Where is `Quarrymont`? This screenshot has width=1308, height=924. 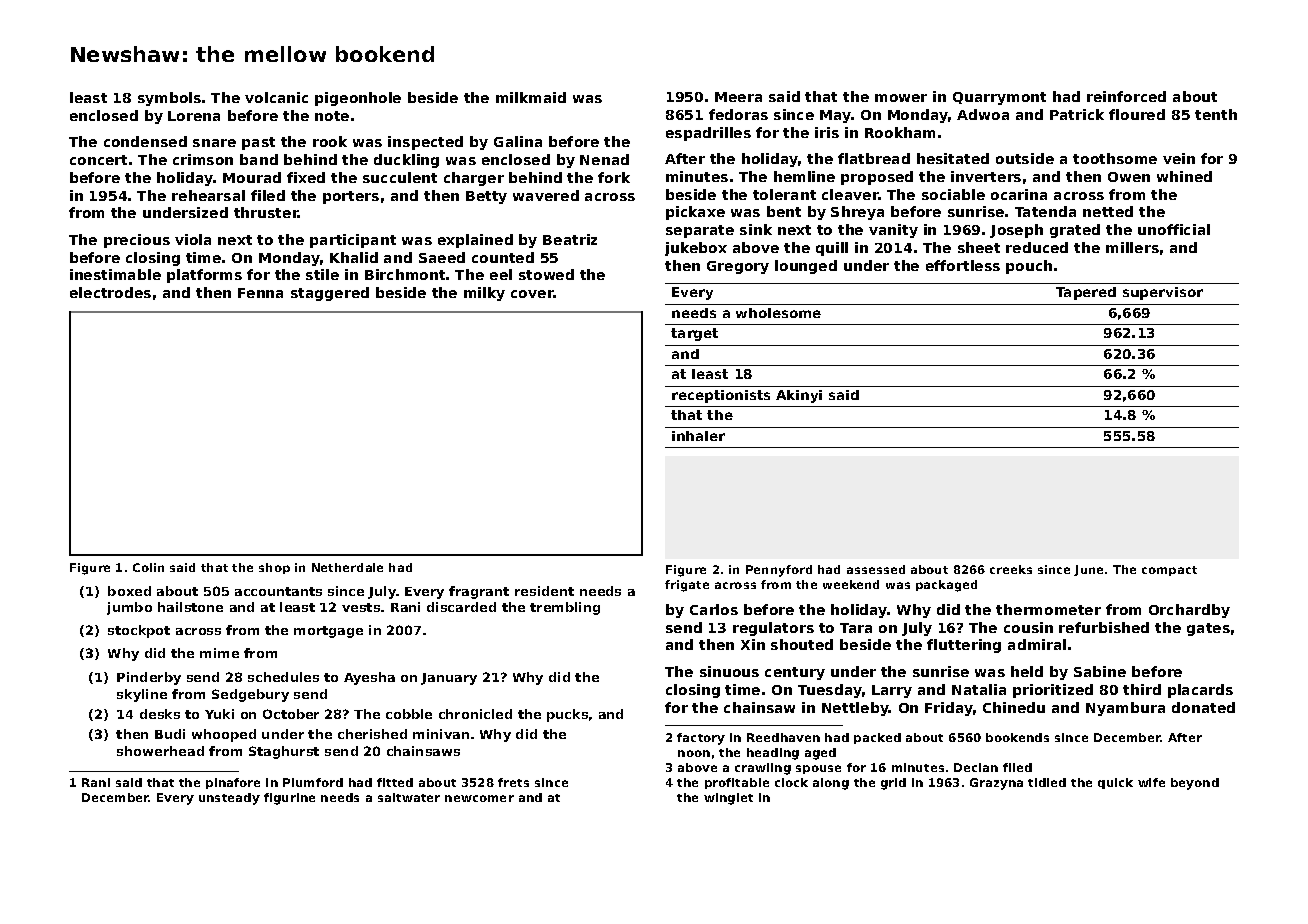
Quarrymont is located at coordinates (999, 98).
